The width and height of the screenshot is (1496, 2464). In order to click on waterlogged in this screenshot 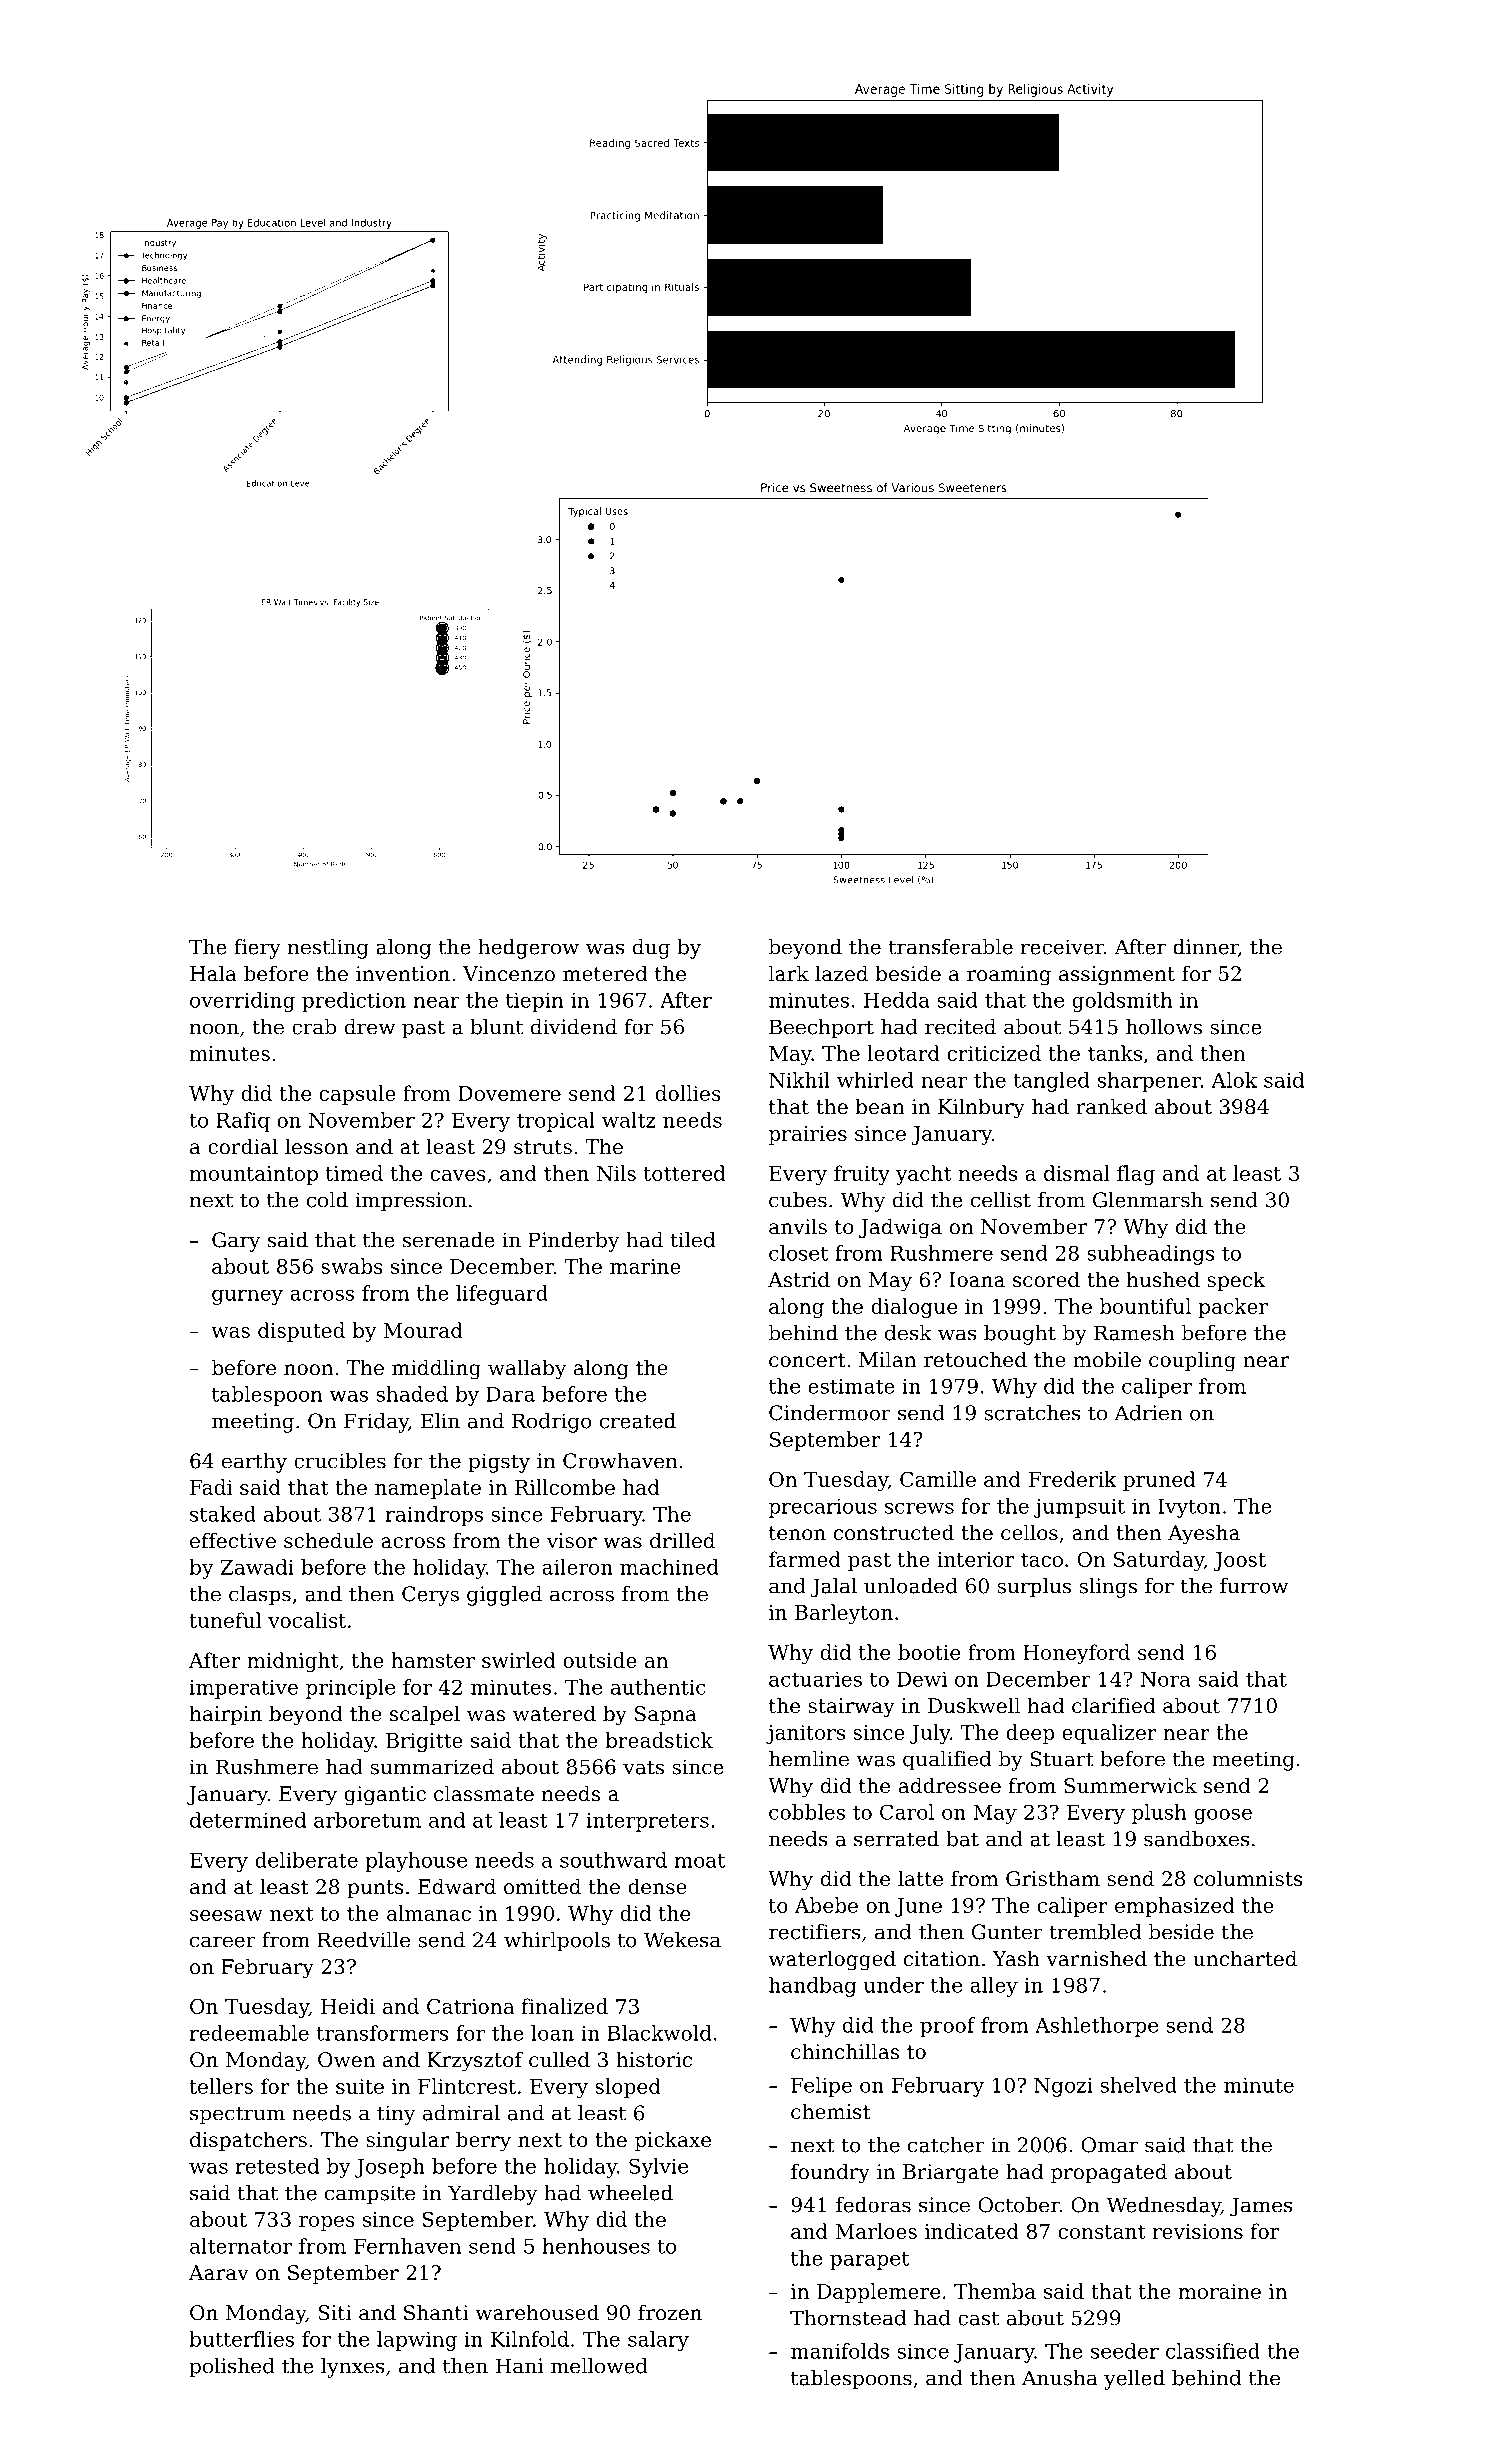, I will do `click(832, 1960)`.
